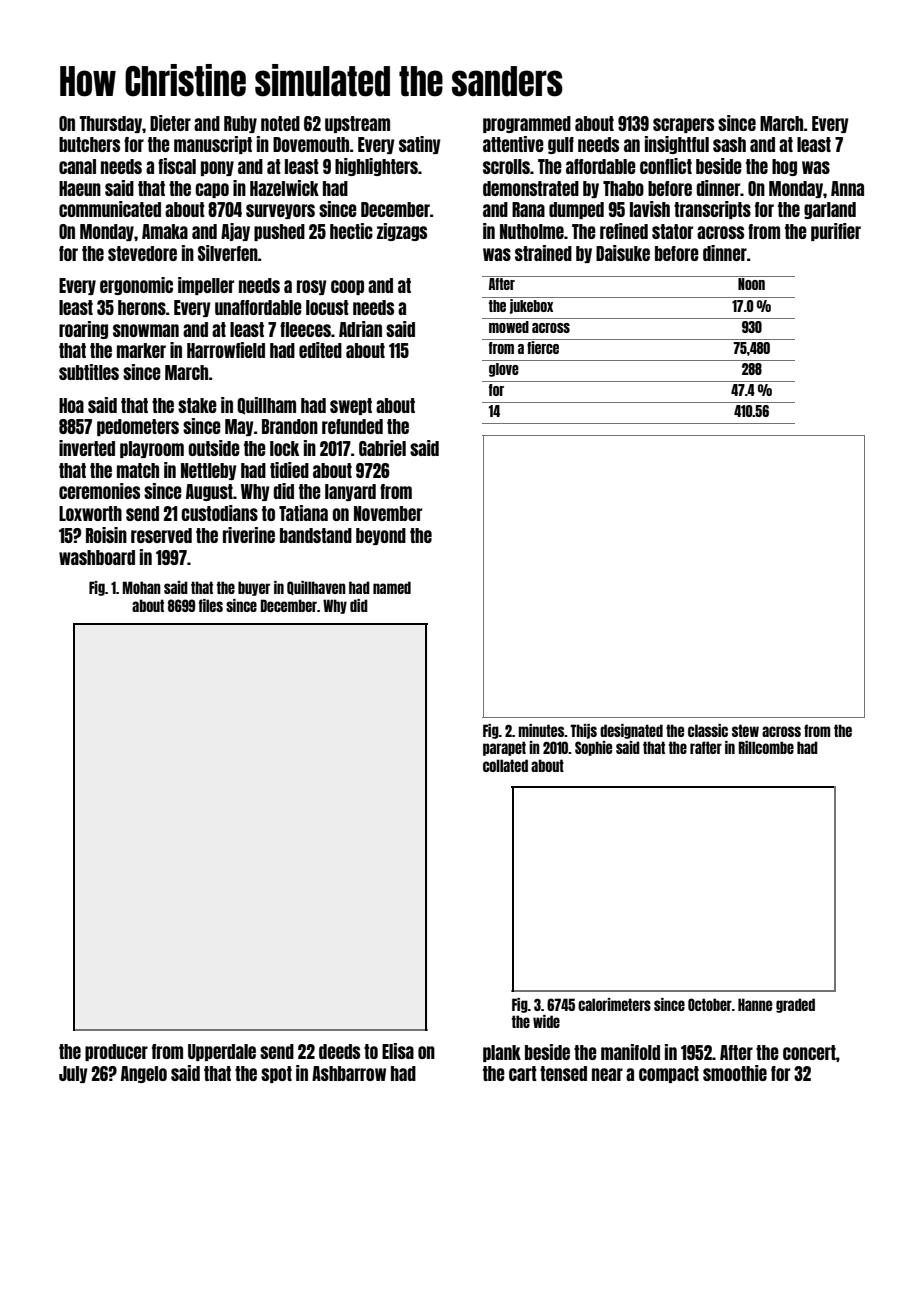 This screenshot has height=1308, width=924. What do you see at coordinates (144, 1074) in the screenshot?
I see `Angelo` at bounding box center [144, 1074].
